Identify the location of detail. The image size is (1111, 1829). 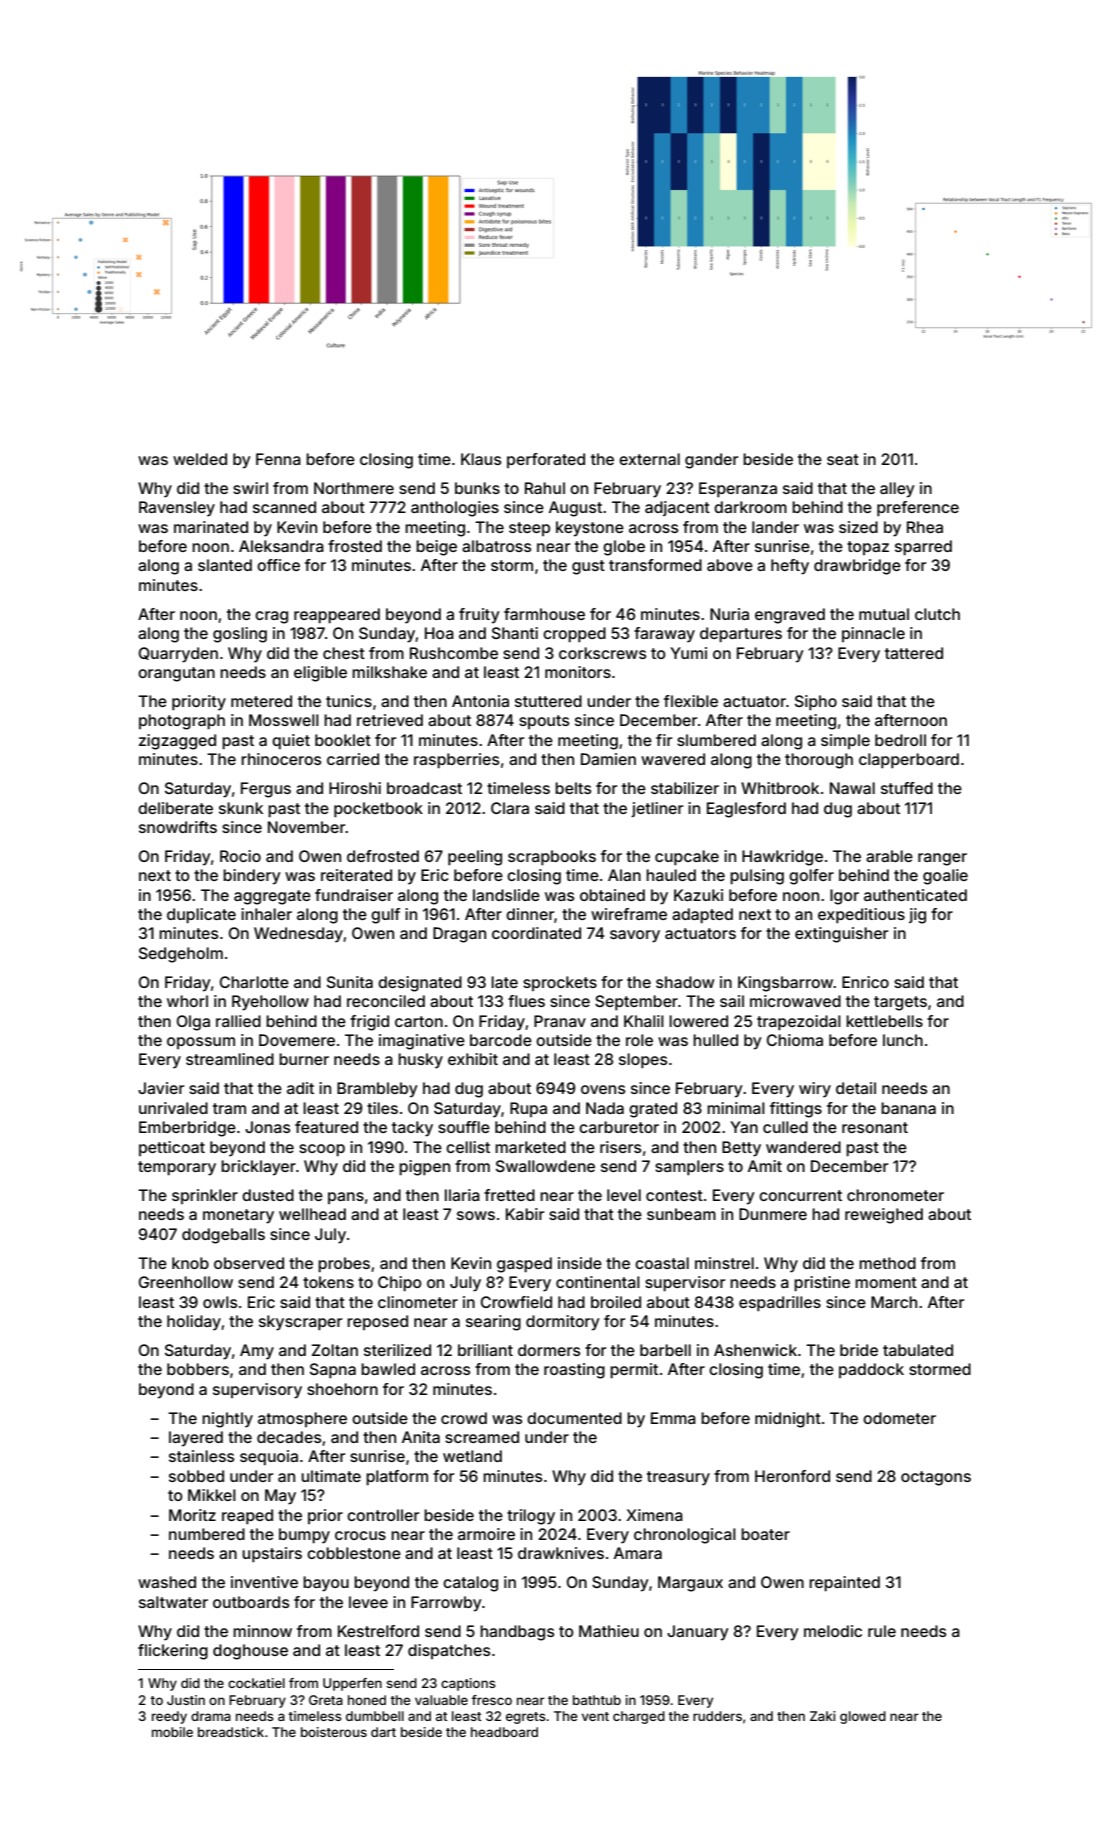
(856, 1088).
